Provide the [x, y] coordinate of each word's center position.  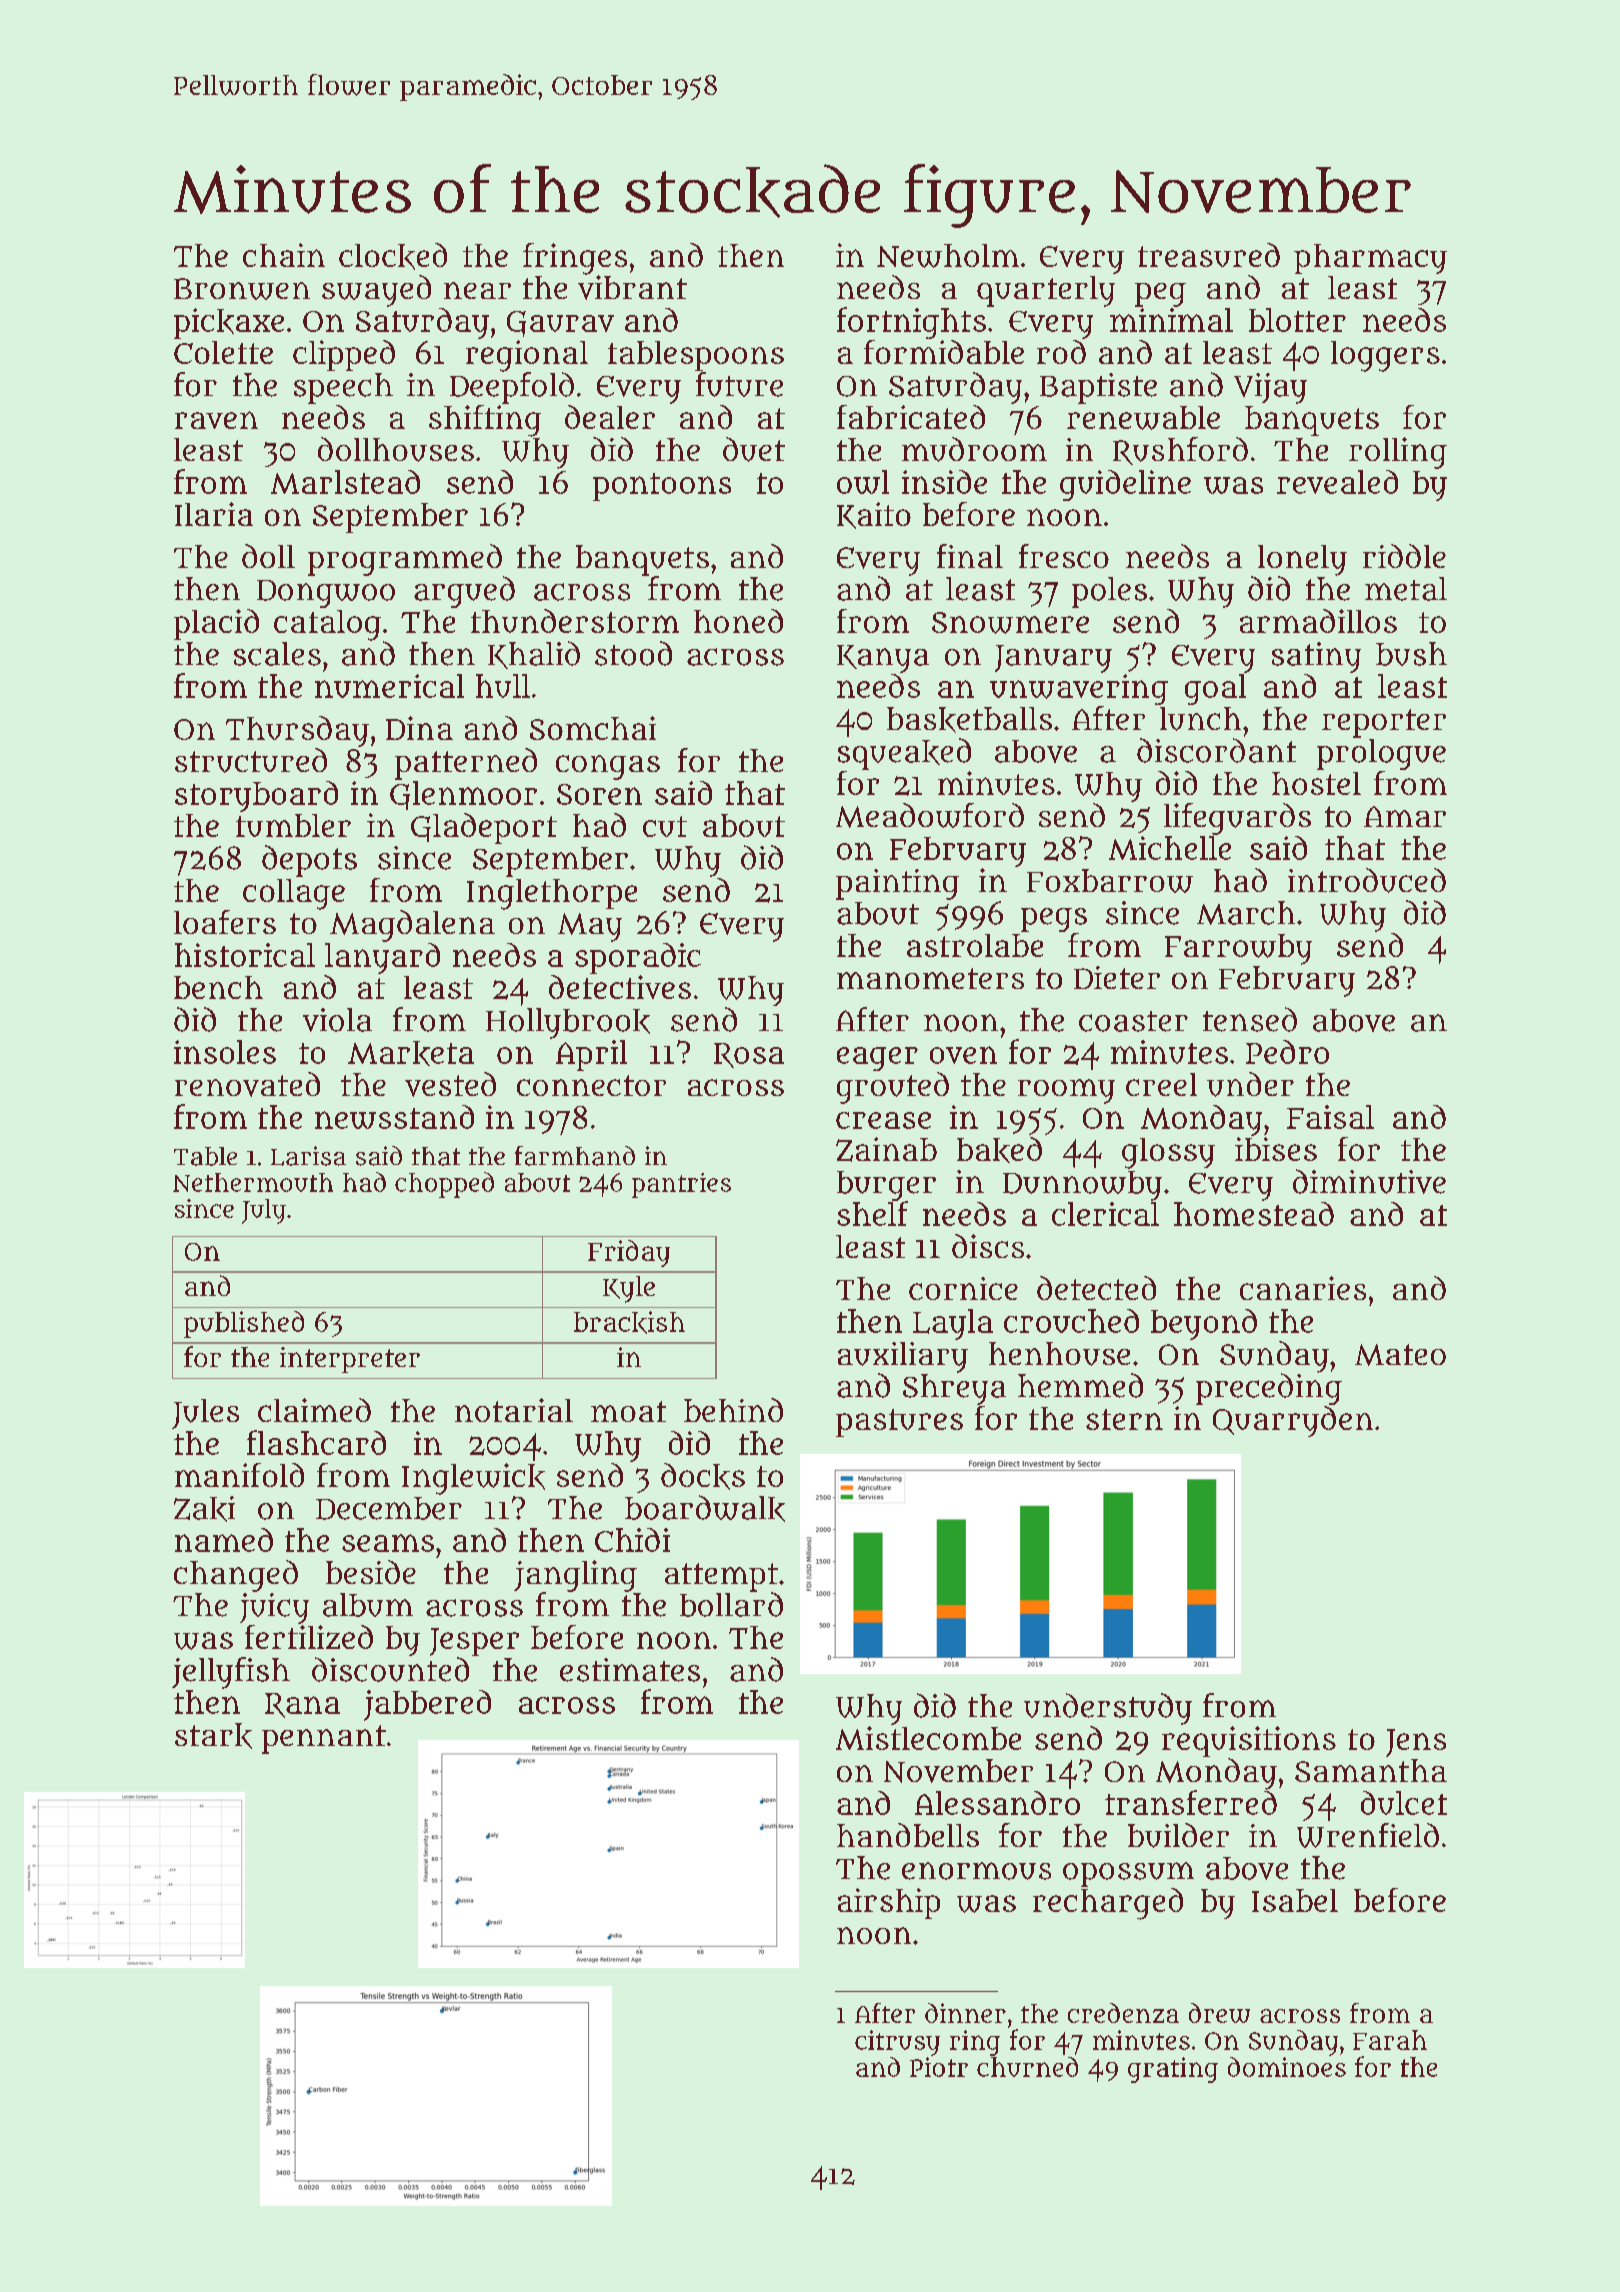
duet [754, 449]
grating [1173, 2070]
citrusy [897, 2043]
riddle [1404, 556]
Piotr [939, 2067]
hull [503, 686]
